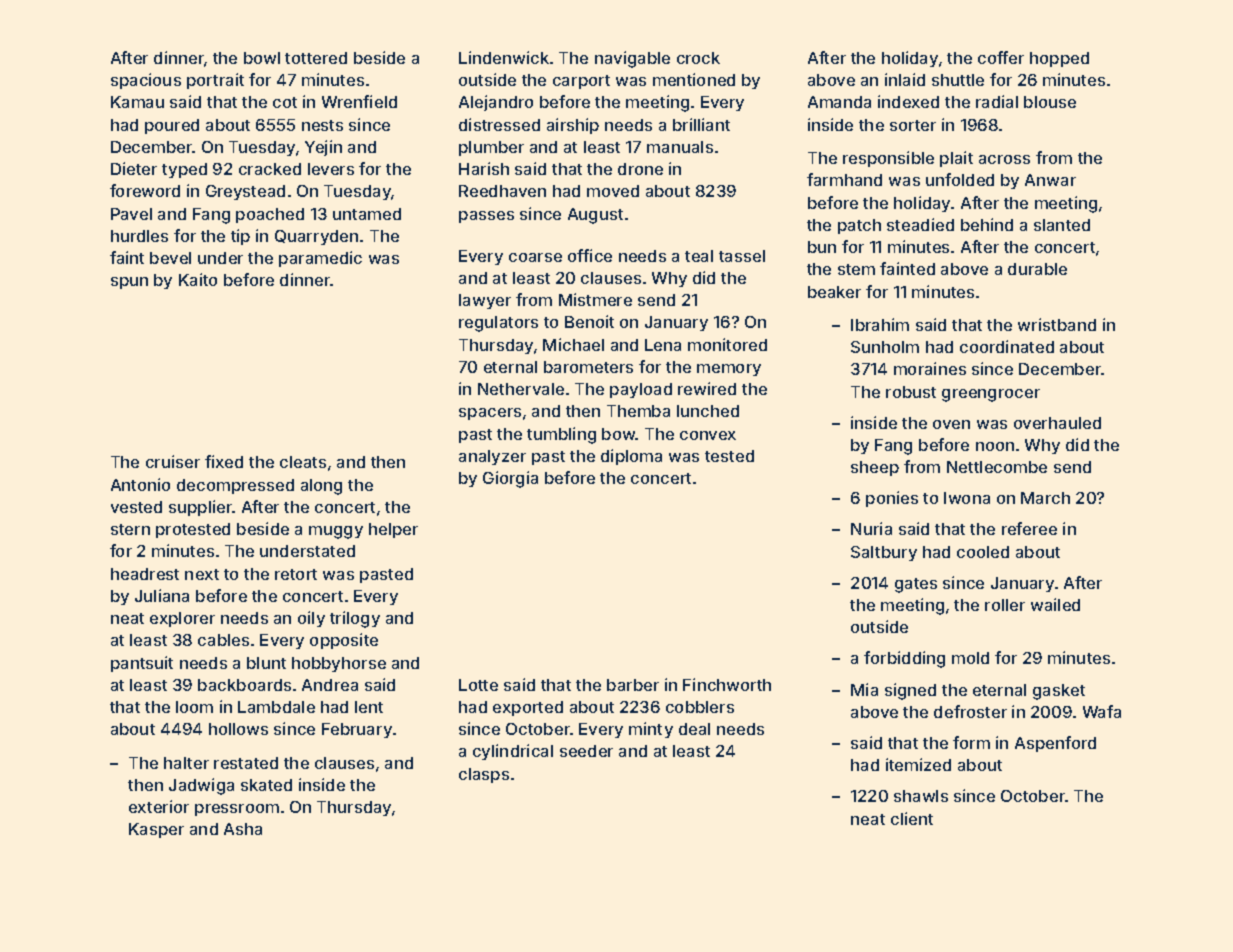 The height and width of the image is (952, 1233). I want to click on cleats, so click(303, 462).
